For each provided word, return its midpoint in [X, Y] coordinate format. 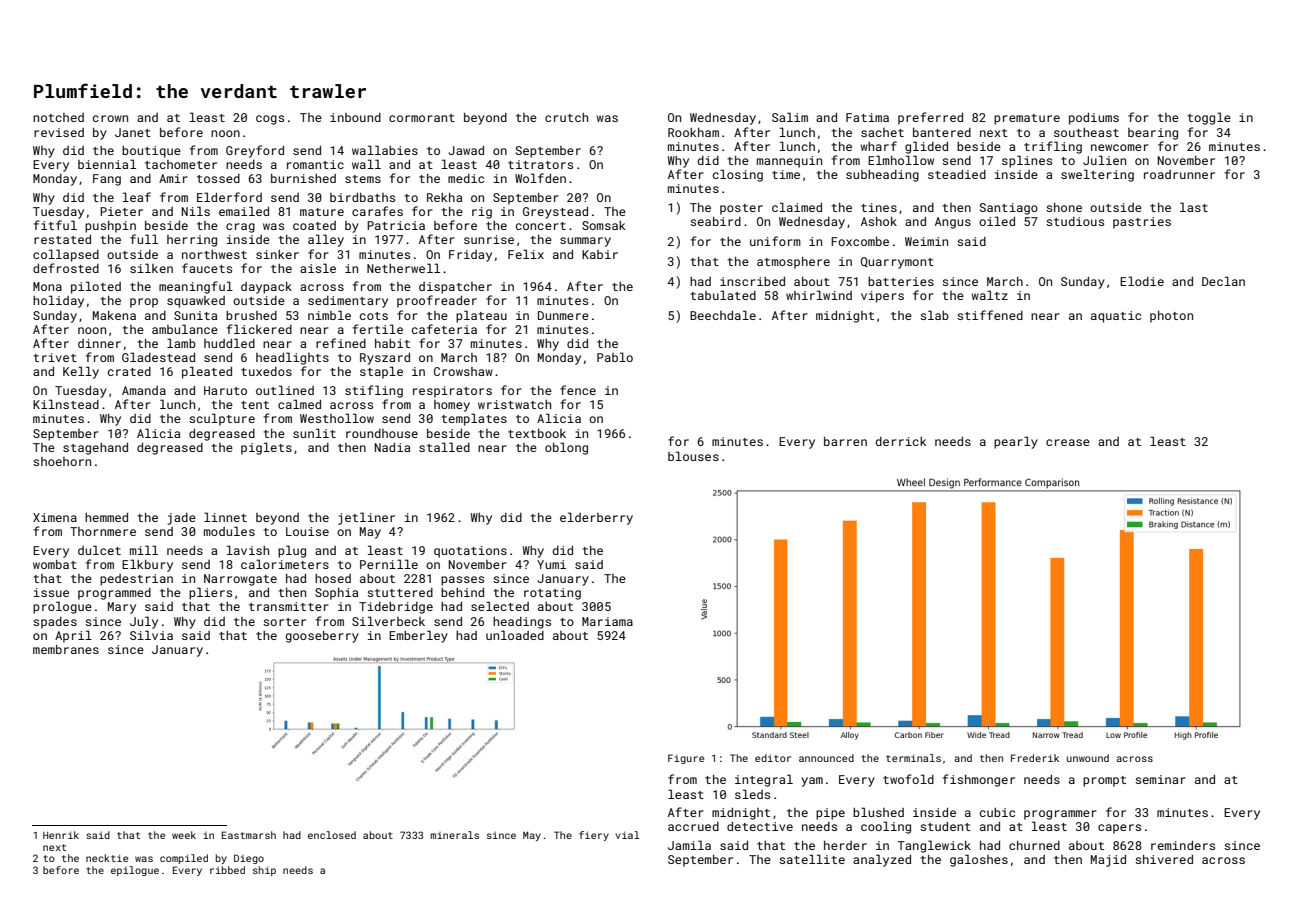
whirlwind [819, 295]
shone [1064, 207]
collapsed [66, 255]
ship [264, 871]
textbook [537, 433]
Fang [107, 180]
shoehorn [62, 461]
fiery [594, 836]
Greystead [555, 213]
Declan [1223, 281]
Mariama [607, 621]
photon [1171, 317]
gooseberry [322, 637]
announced [826, 758]
